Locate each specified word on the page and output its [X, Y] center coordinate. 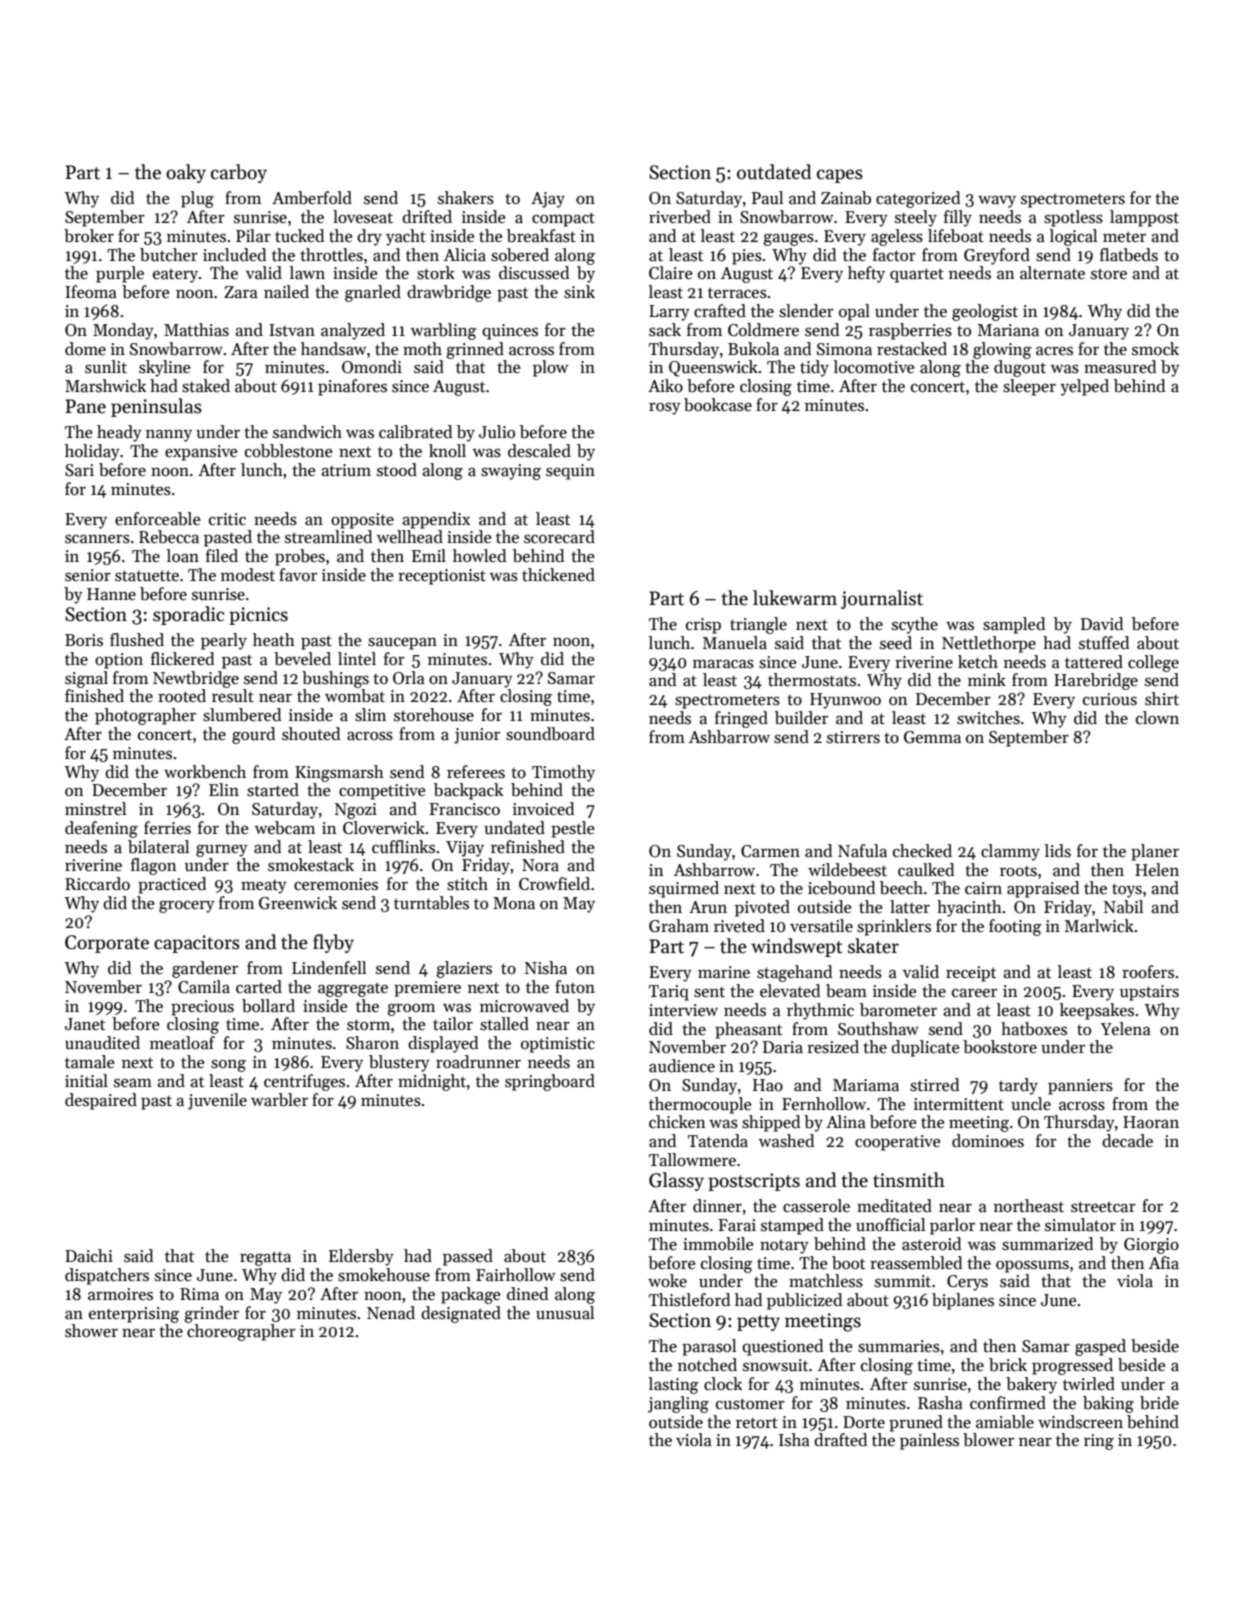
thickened [558, 575]
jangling [678, 1404]
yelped [1084, 387]
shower [91, 1331]
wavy [997, 202]
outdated [774, 172]
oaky [186, 173]
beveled [302, 659]
